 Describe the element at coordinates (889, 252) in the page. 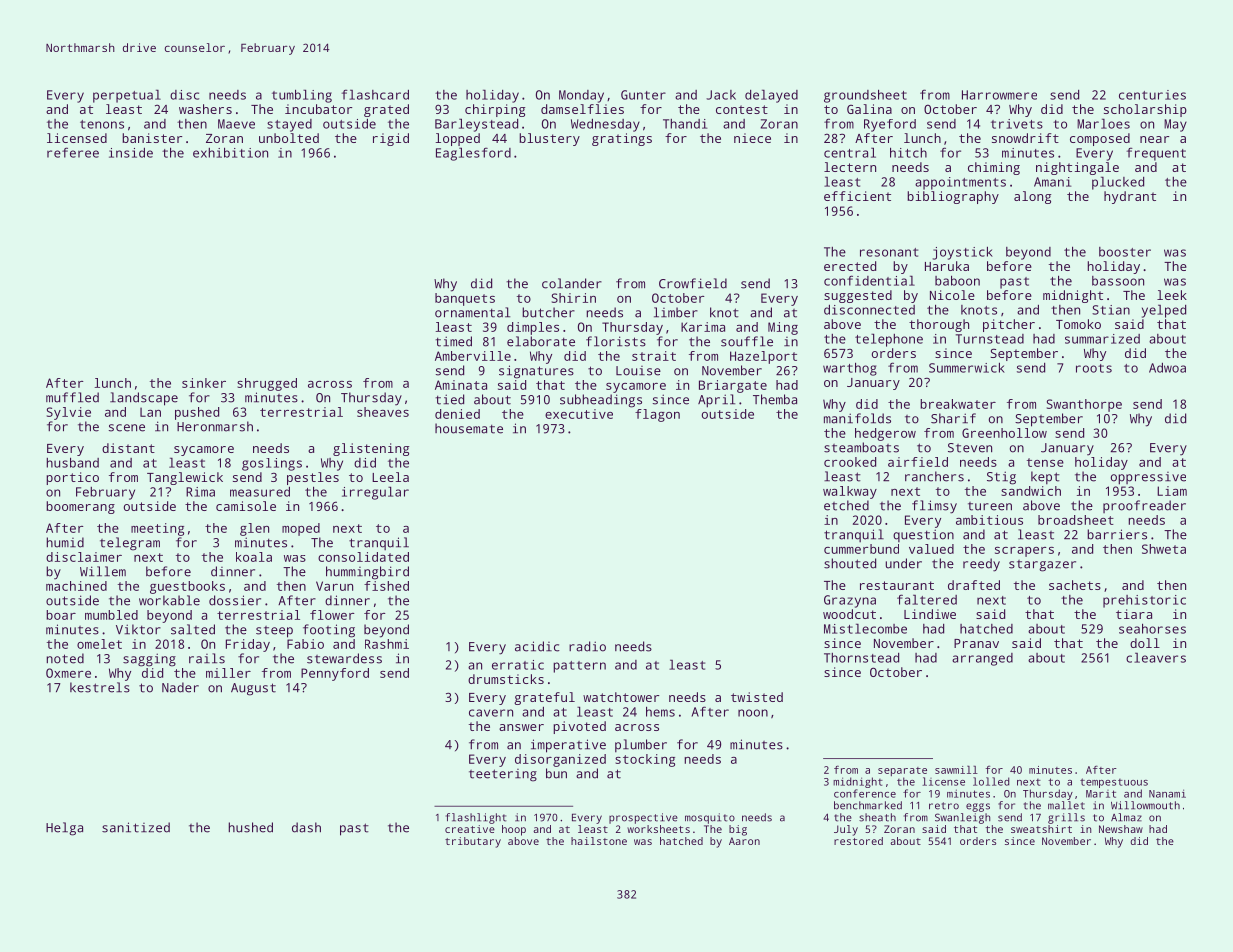

I see `resonant` at that location.
